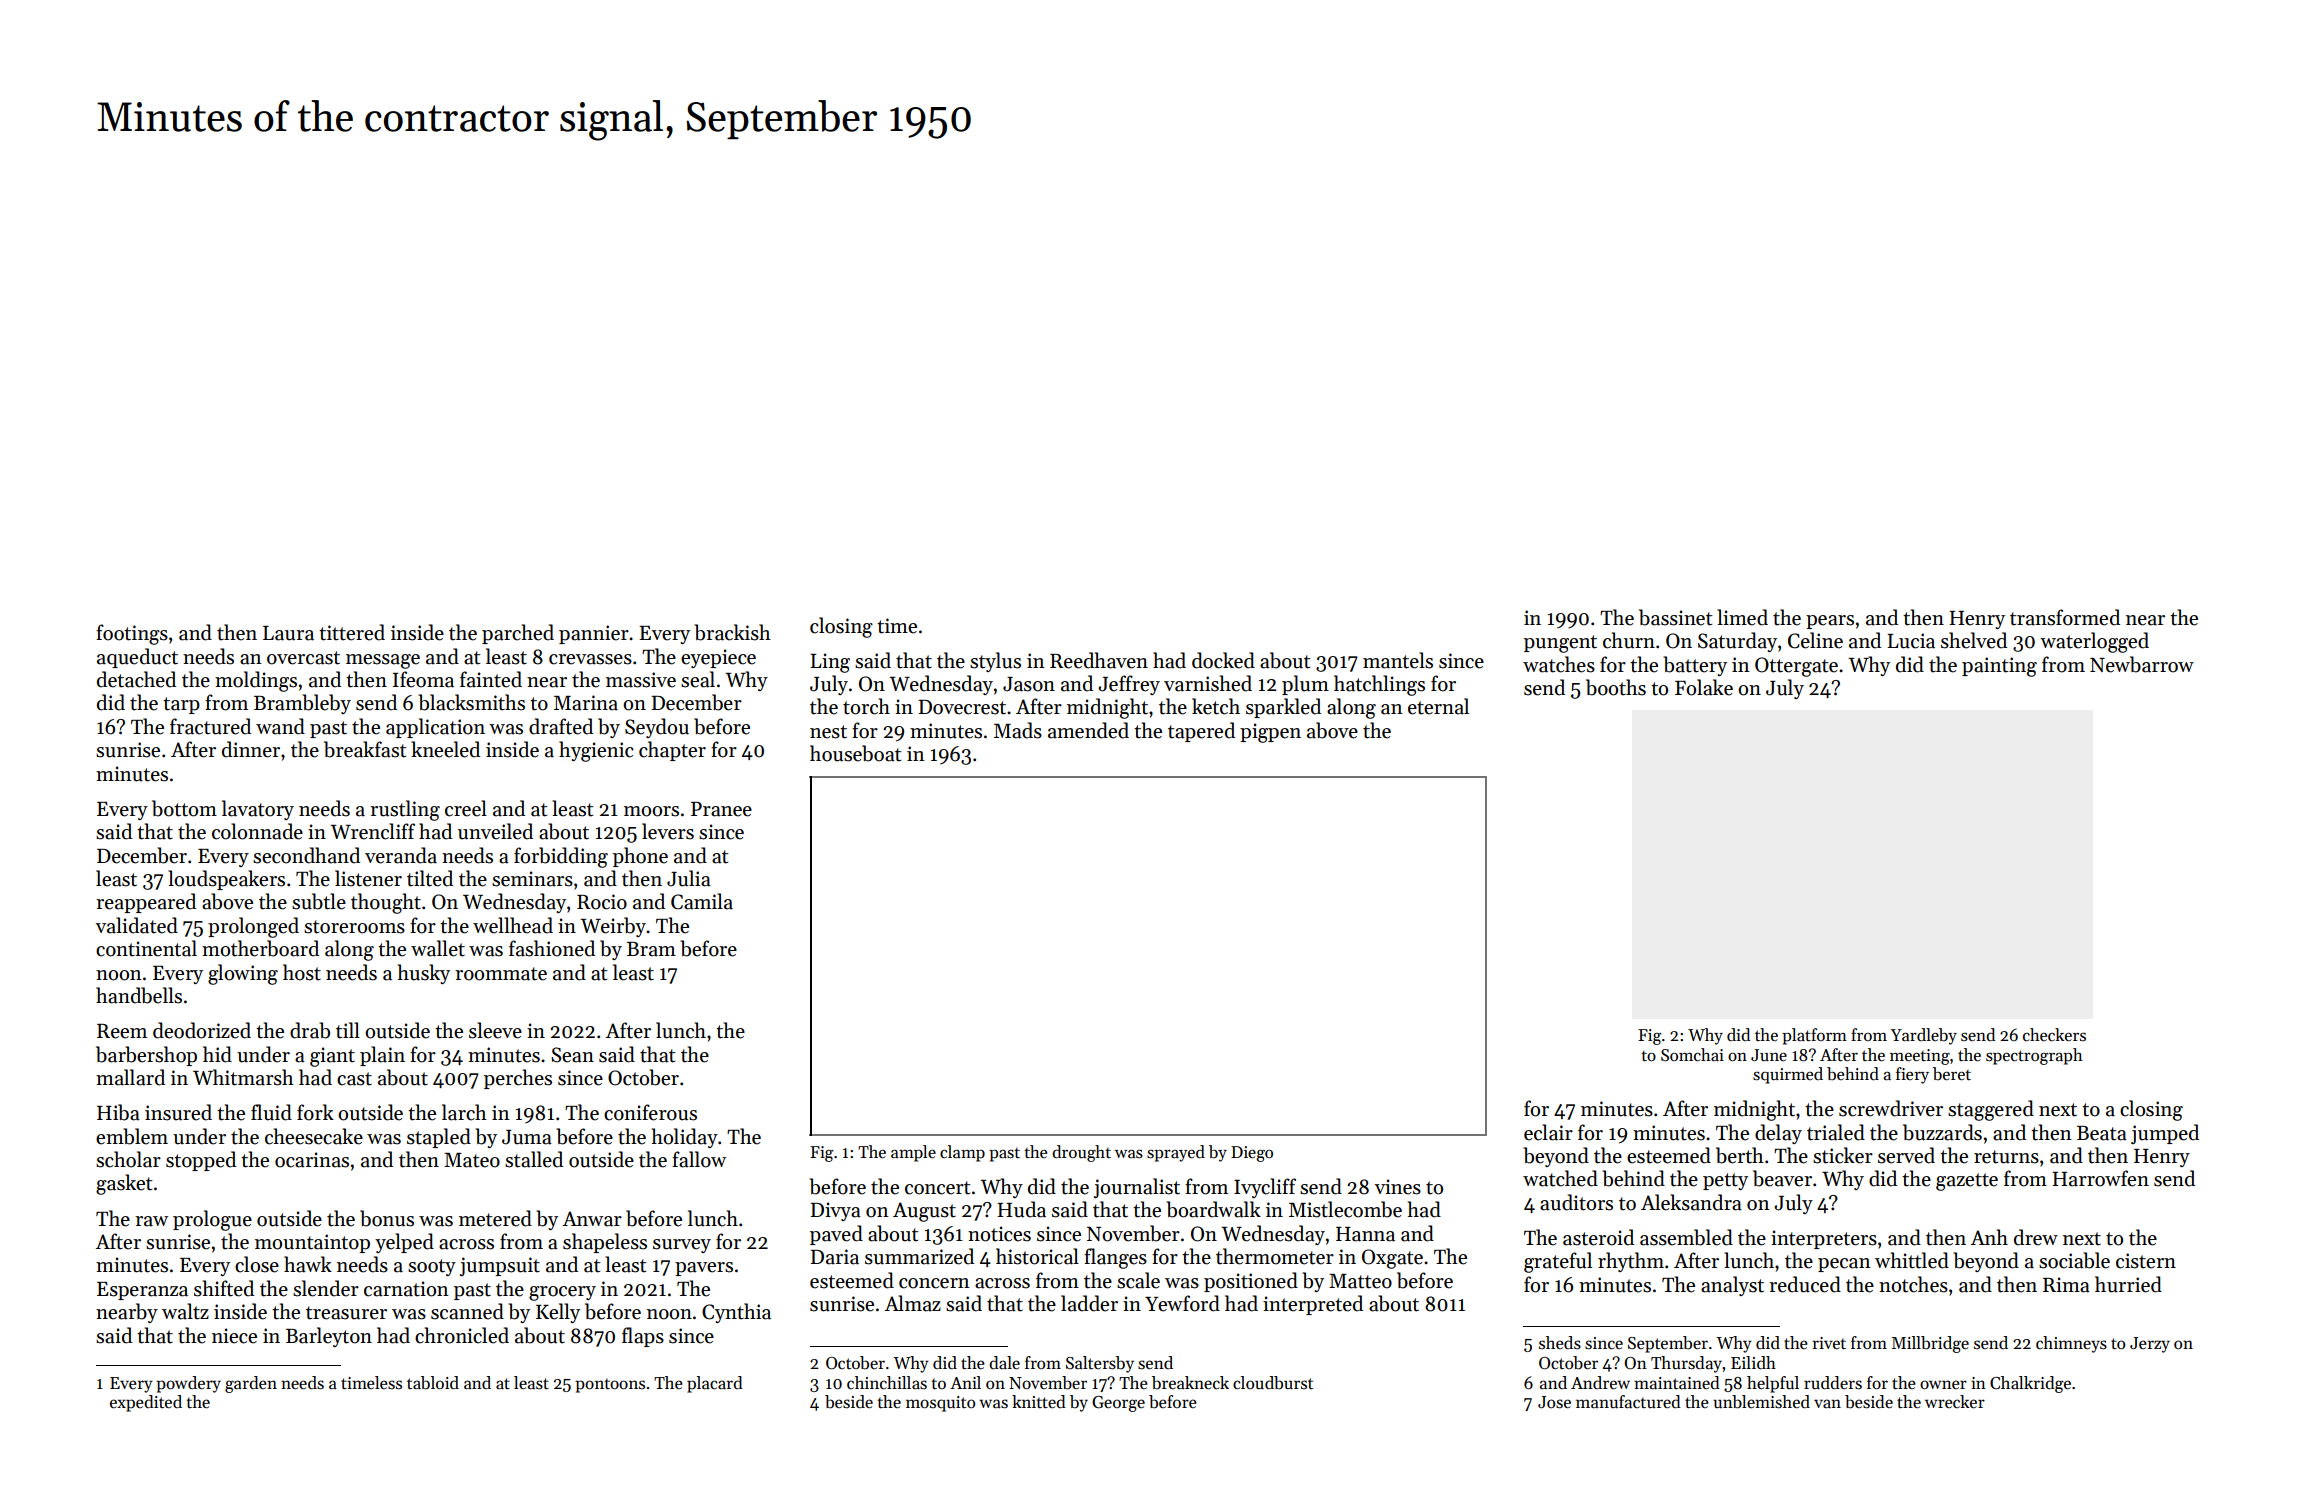 The image size is (2297, 1487). I want to click on platform, so click(1814, 1036).
